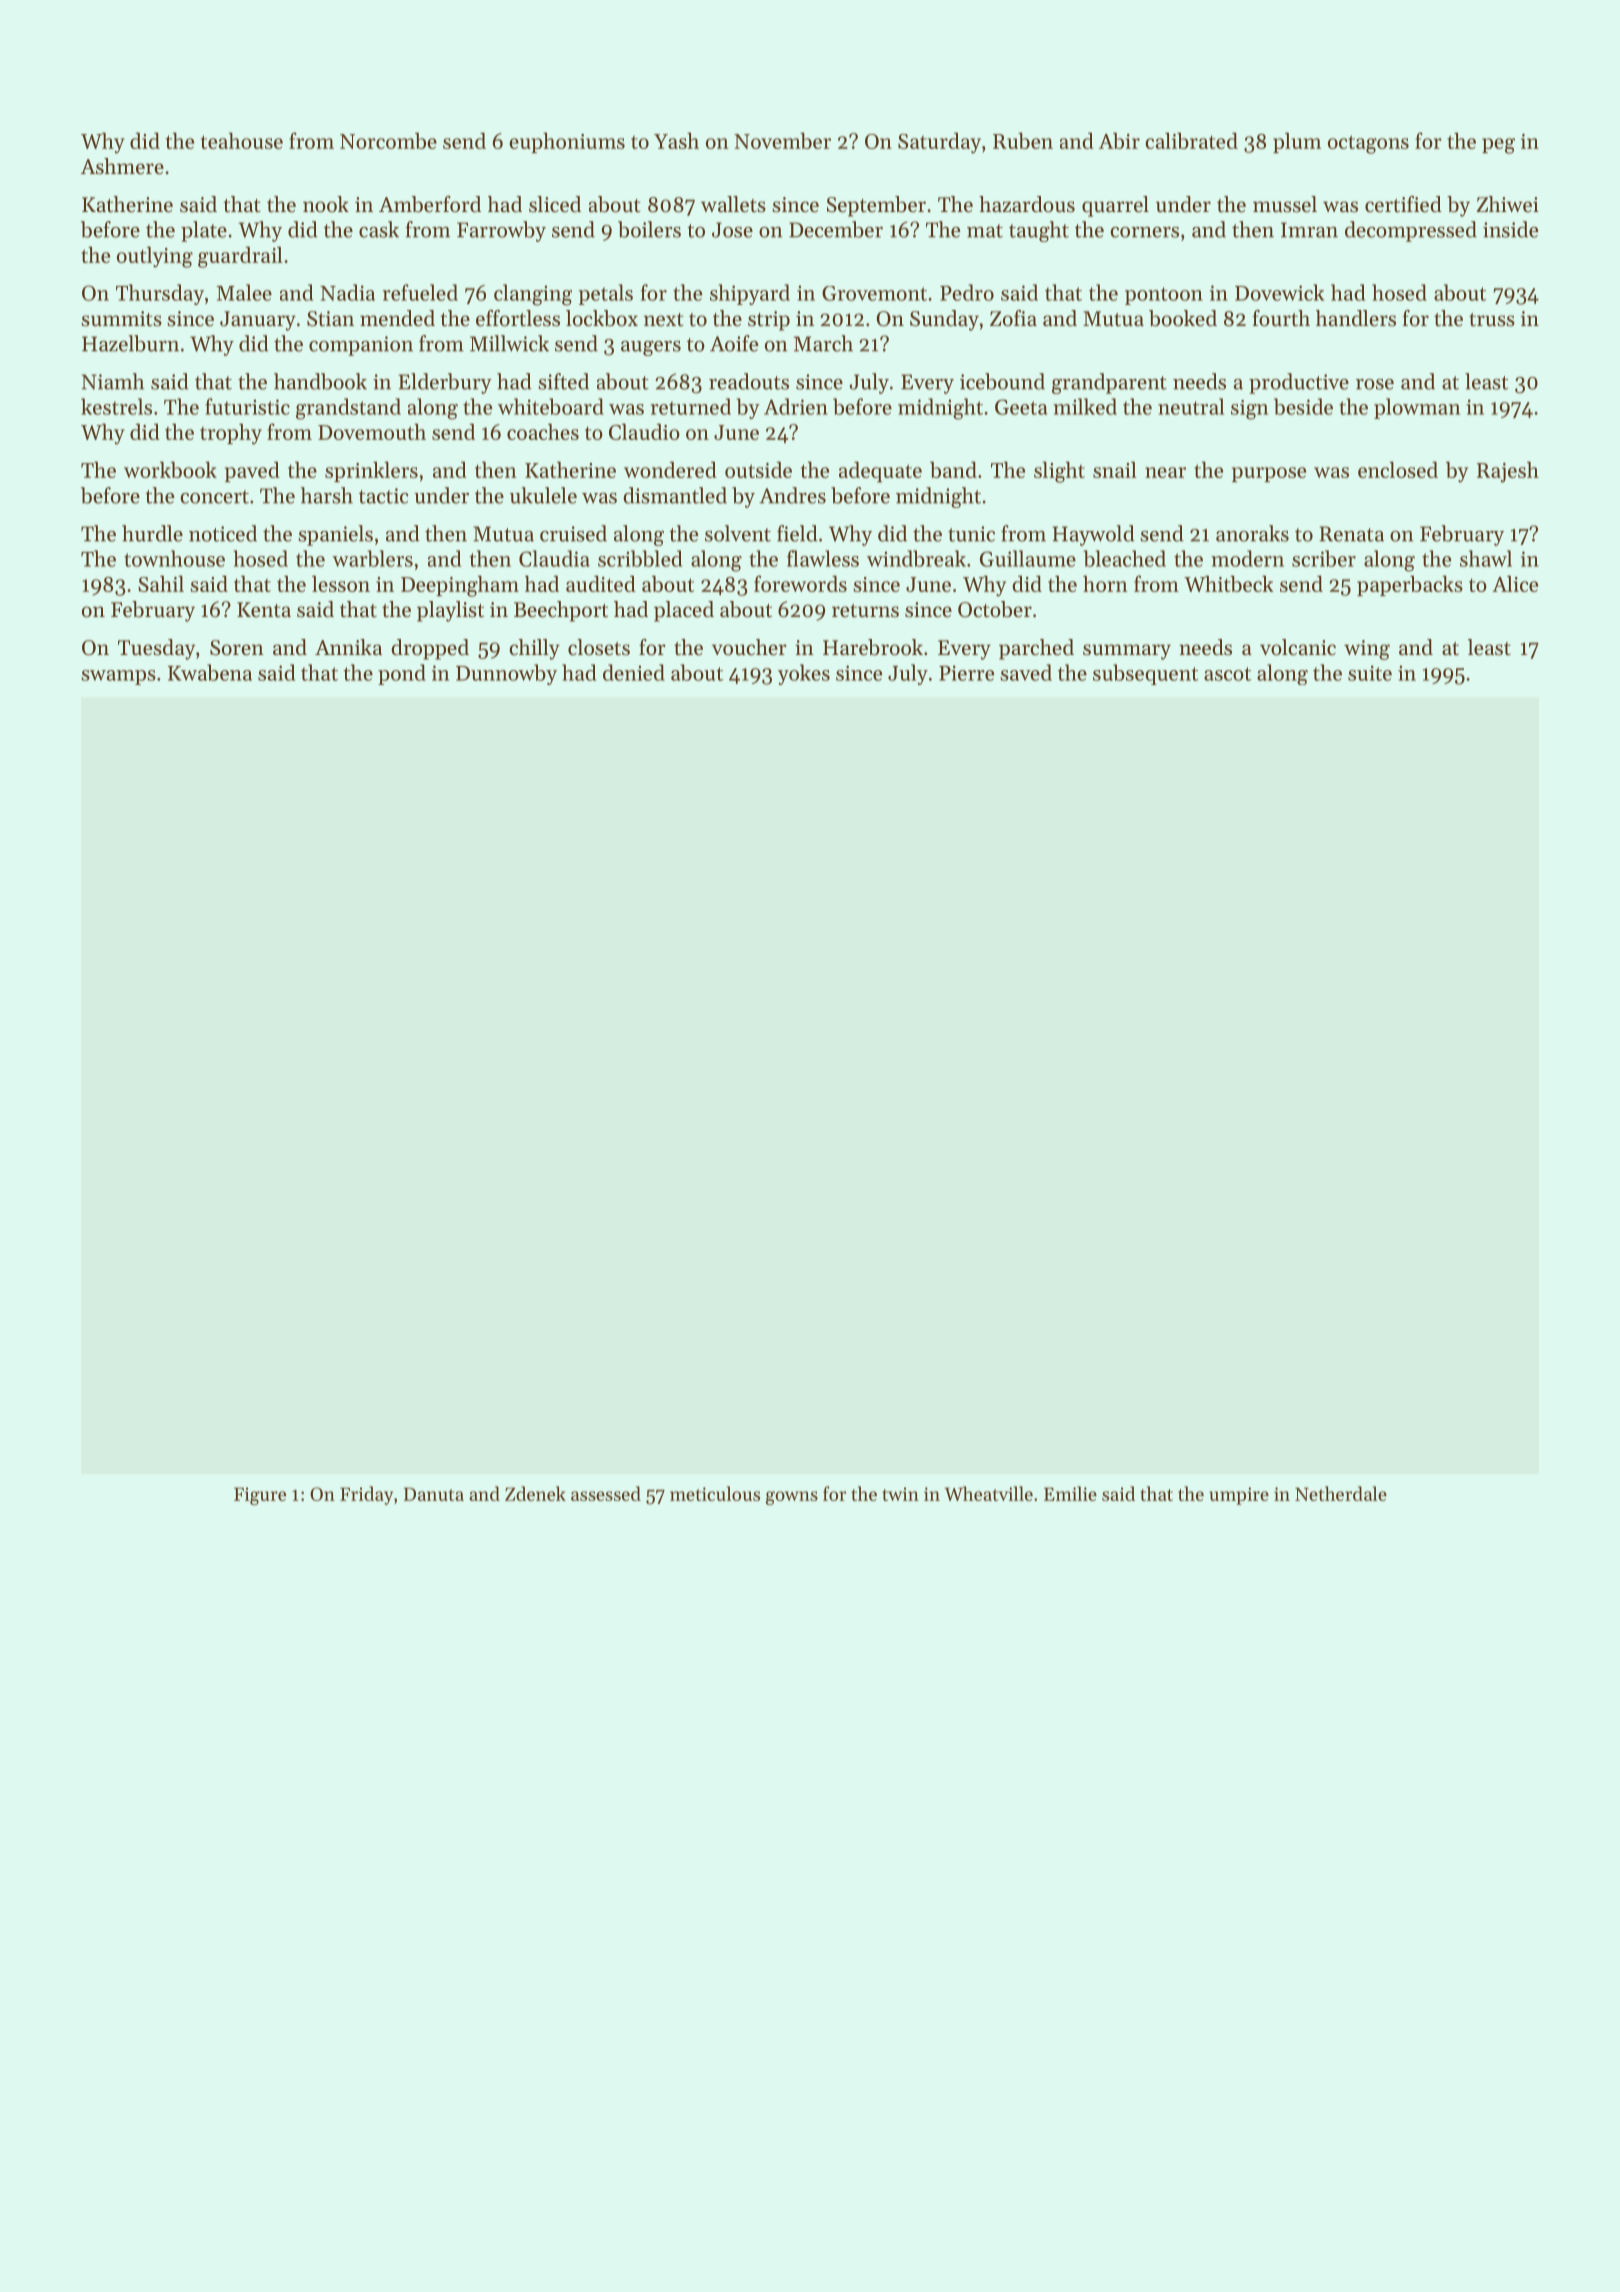  I want to click on Netherdale, so click(1341, 1493).
